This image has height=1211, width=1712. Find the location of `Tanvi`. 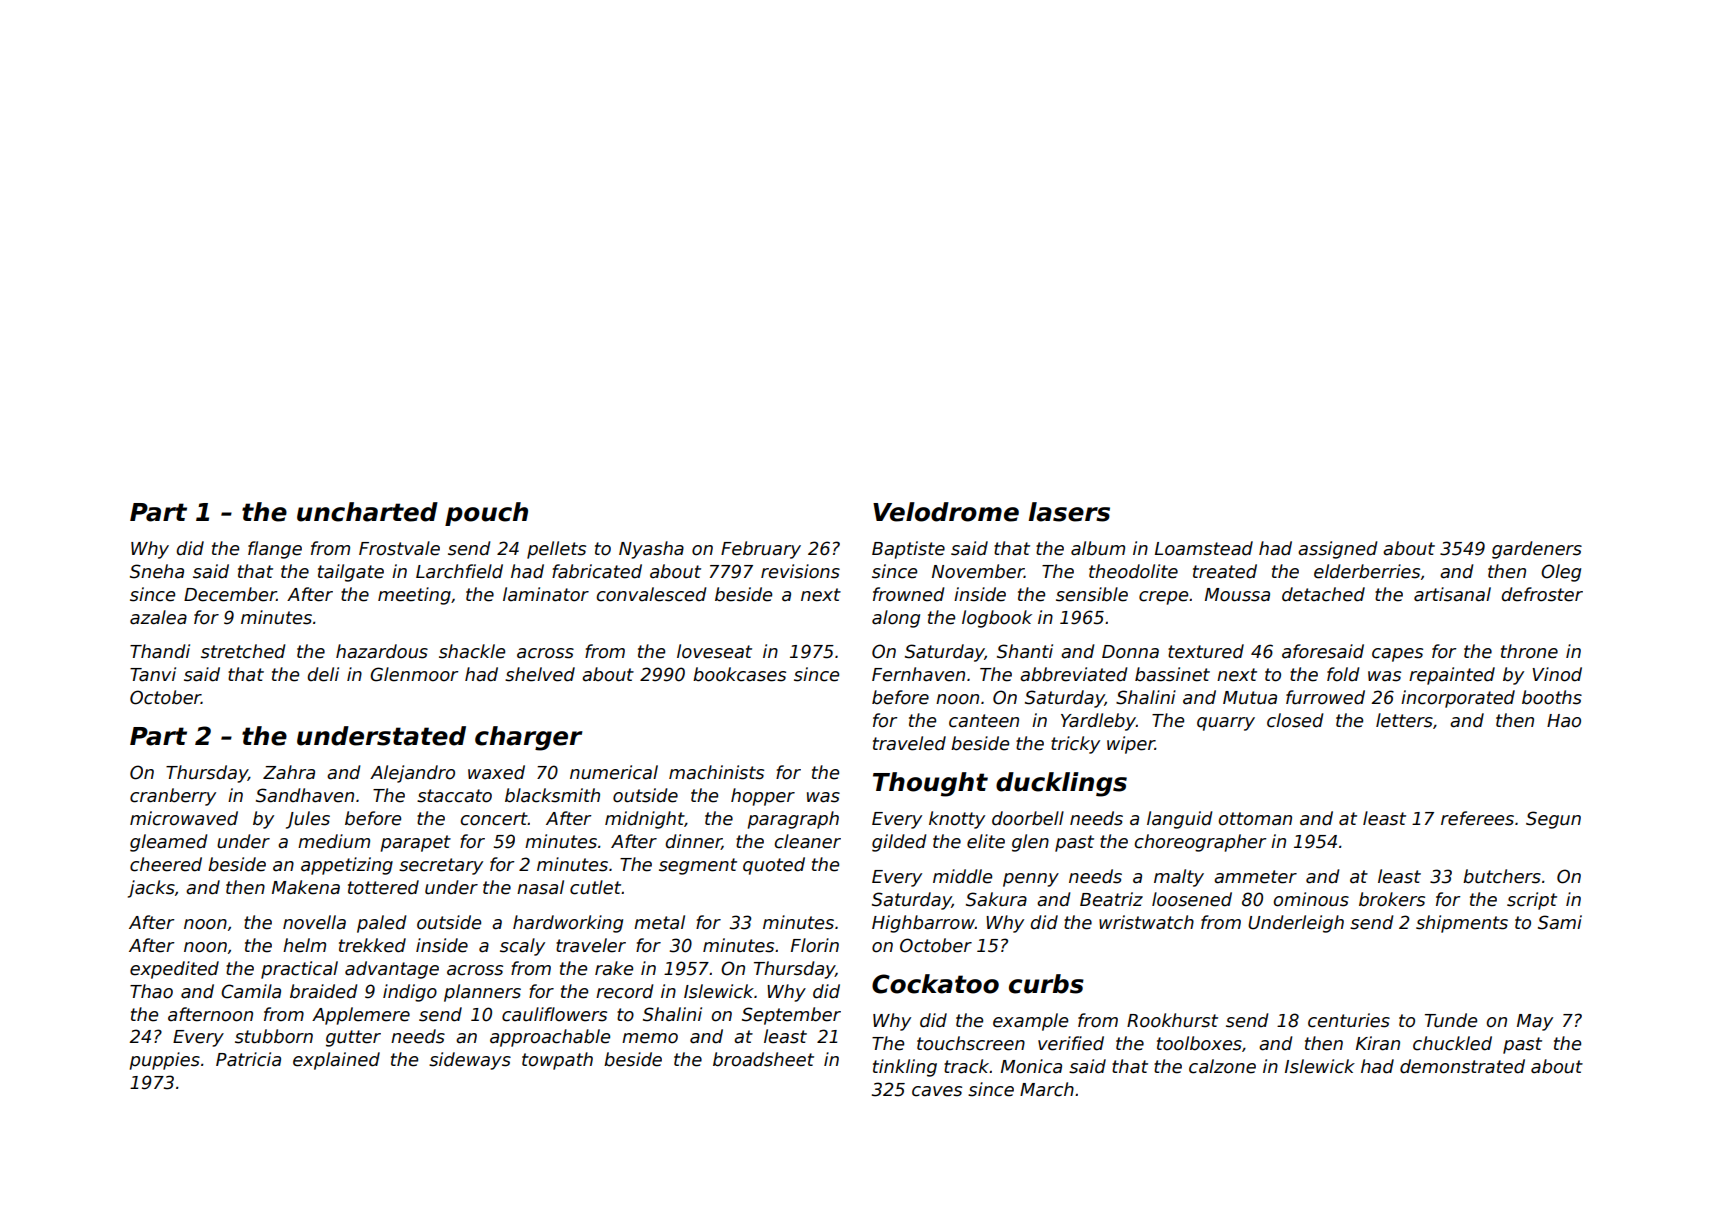

Tanvi is located at coordinates (153, 674).
